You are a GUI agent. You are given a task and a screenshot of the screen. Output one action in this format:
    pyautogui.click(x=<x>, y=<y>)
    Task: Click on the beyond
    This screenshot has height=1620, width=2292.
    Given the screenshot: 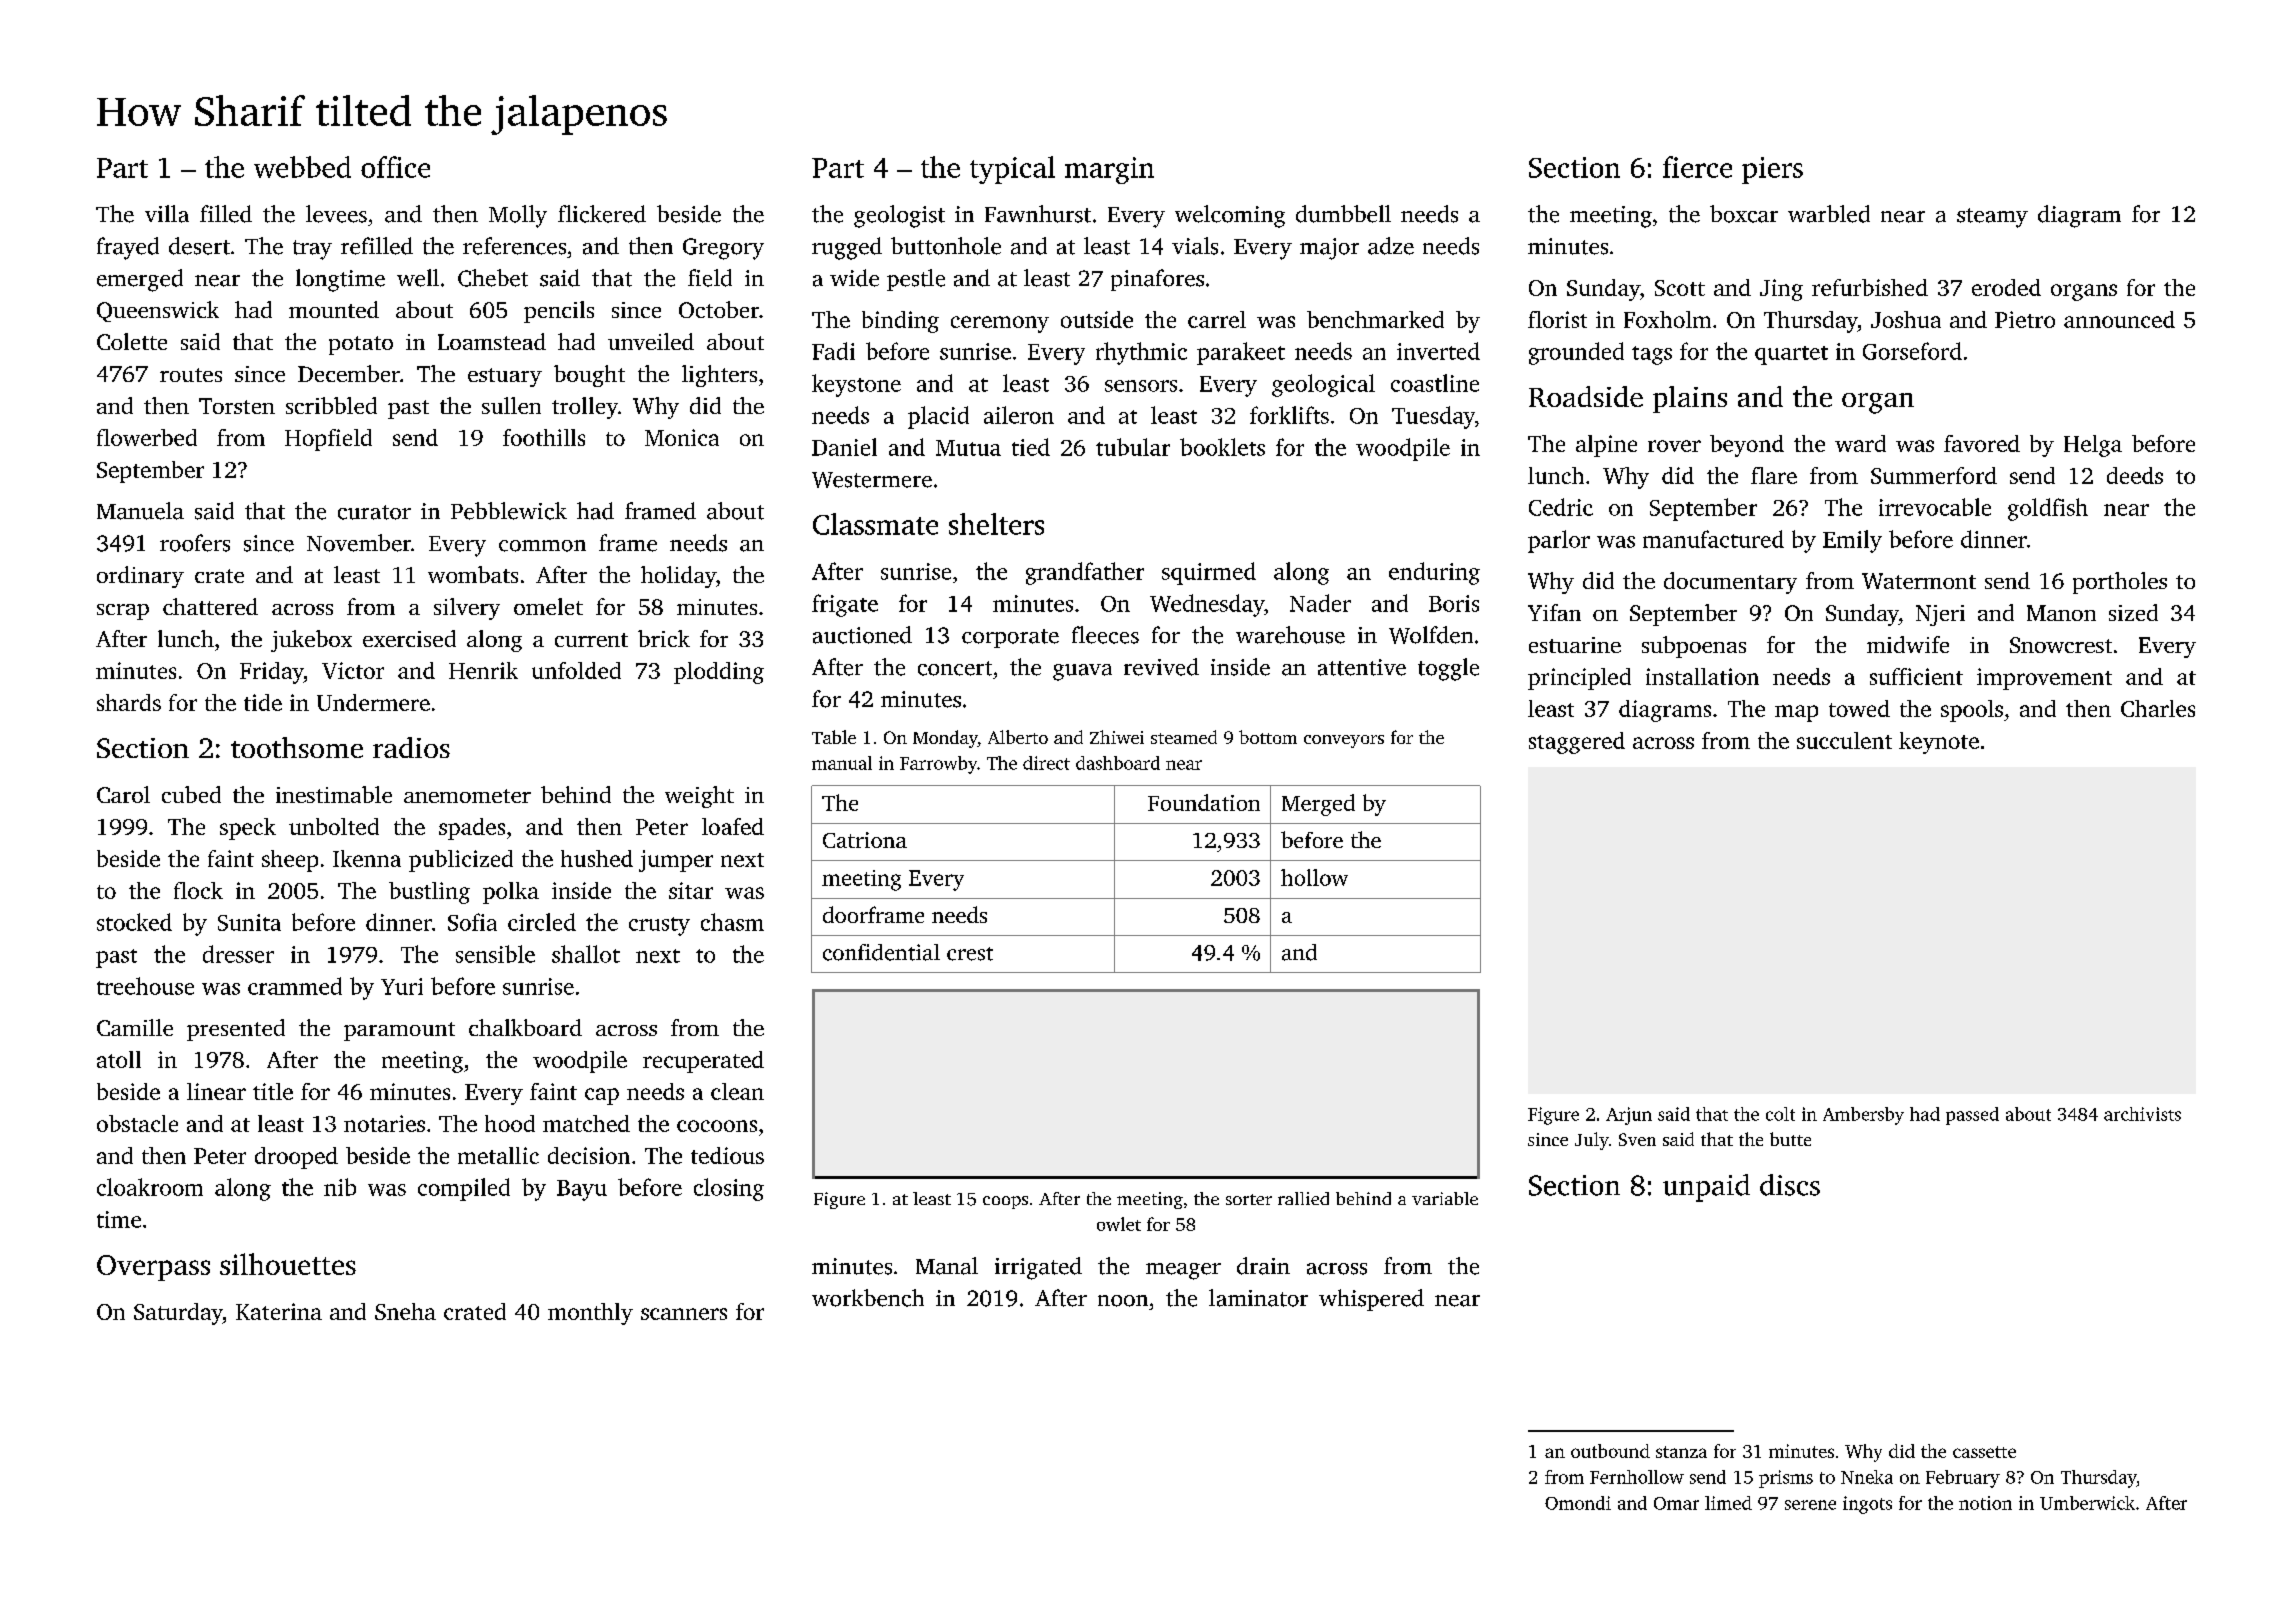 What is the action you would take?
    pyautogui.click(x=1747, y=446)
